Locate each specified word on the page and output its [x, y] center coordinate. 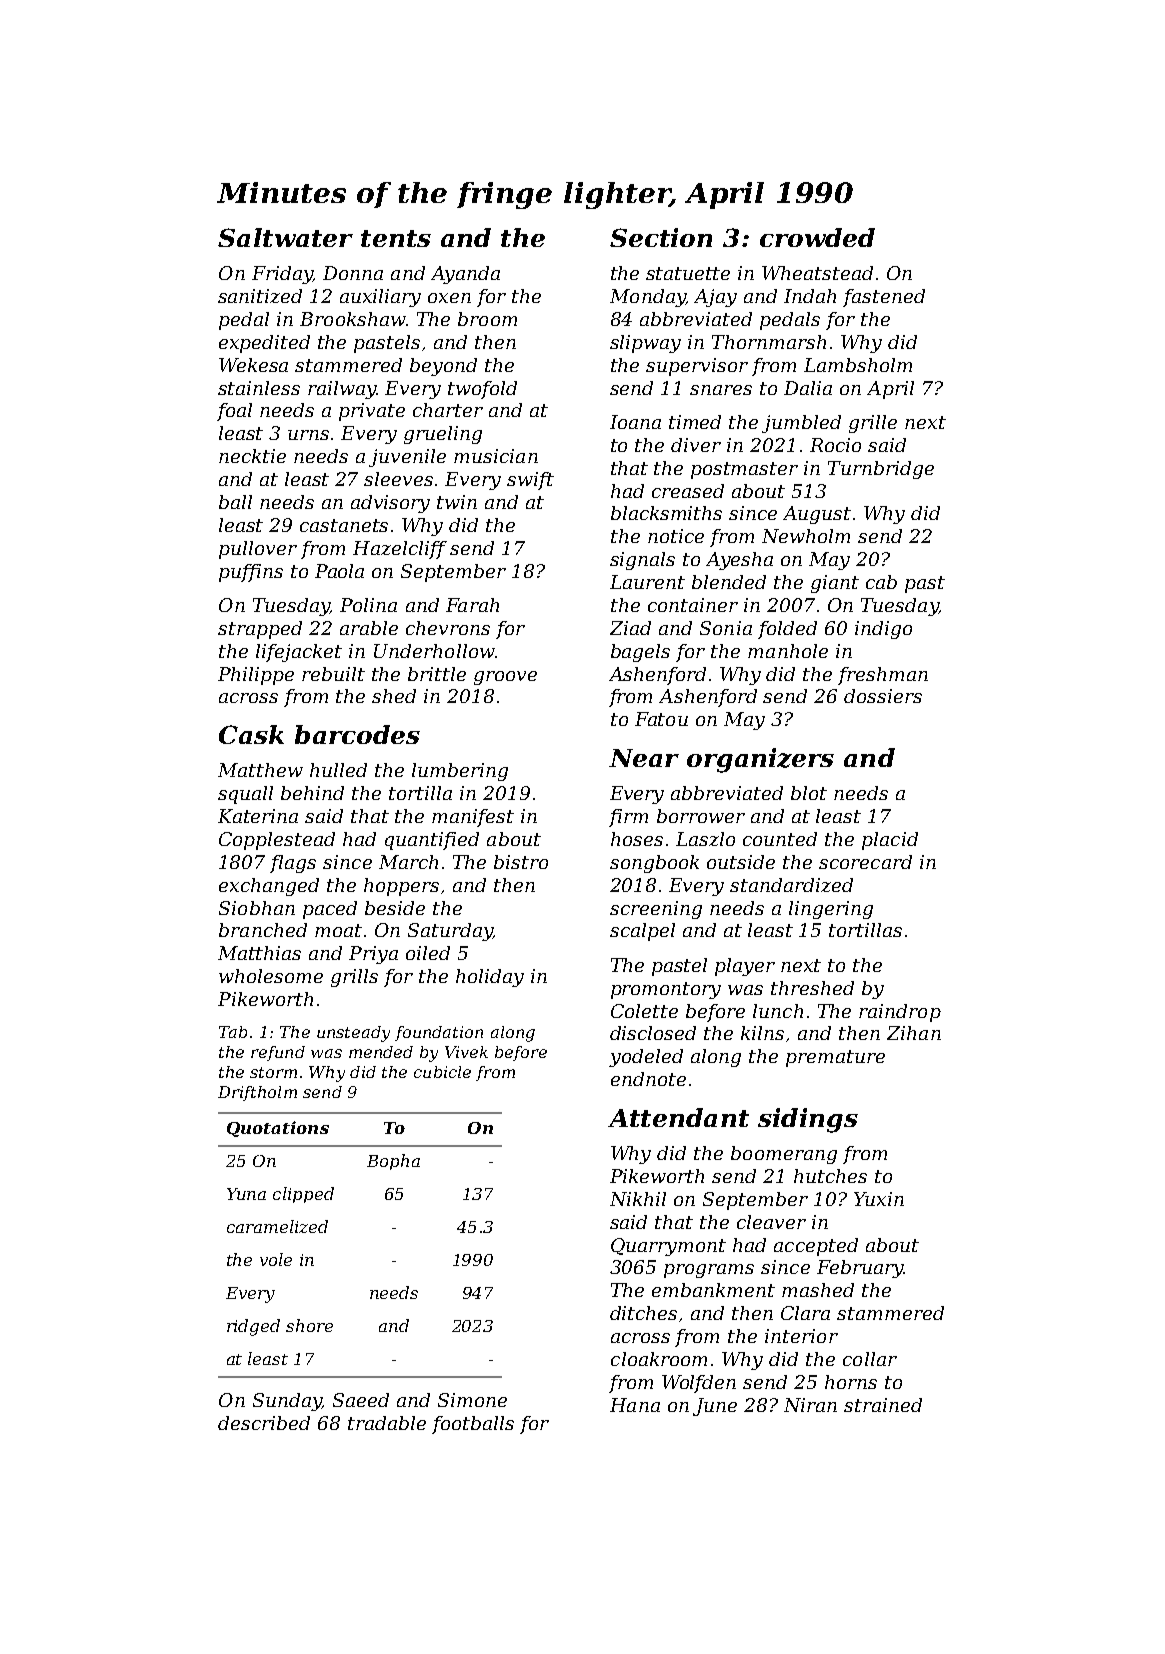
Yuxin [879, 1199]
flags [293, 864]
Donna [353, 273]
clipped [303, 1195]
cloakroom [659, 1359]
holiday [490, 978]
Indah [810, 296]
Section [661, 237]
